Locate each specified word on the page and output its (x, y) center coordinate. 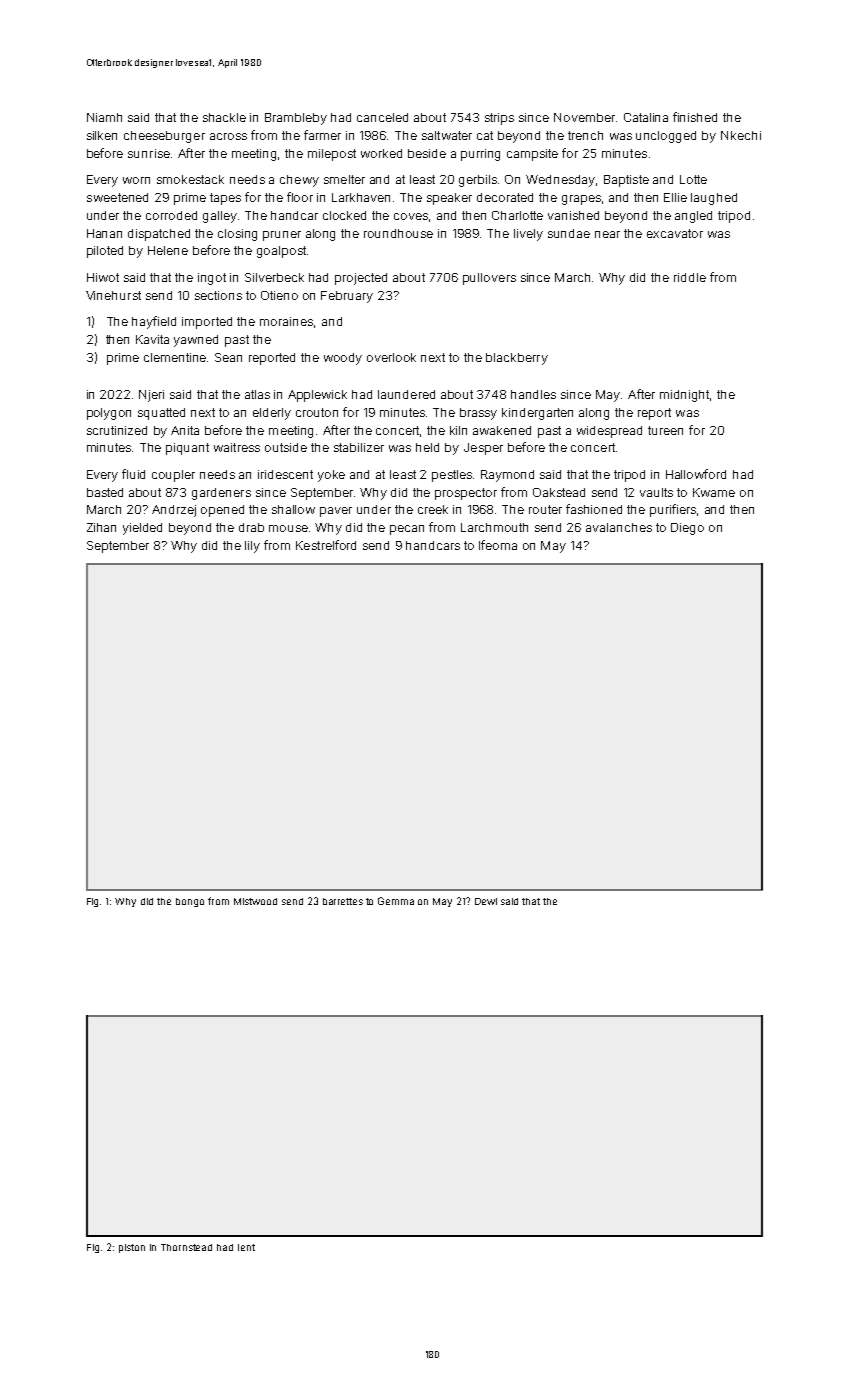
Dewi (486, 901)
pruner (282, 236)
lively (528, 235)
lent (246, 1247)
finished (695, 117)
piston (132, 1248)
